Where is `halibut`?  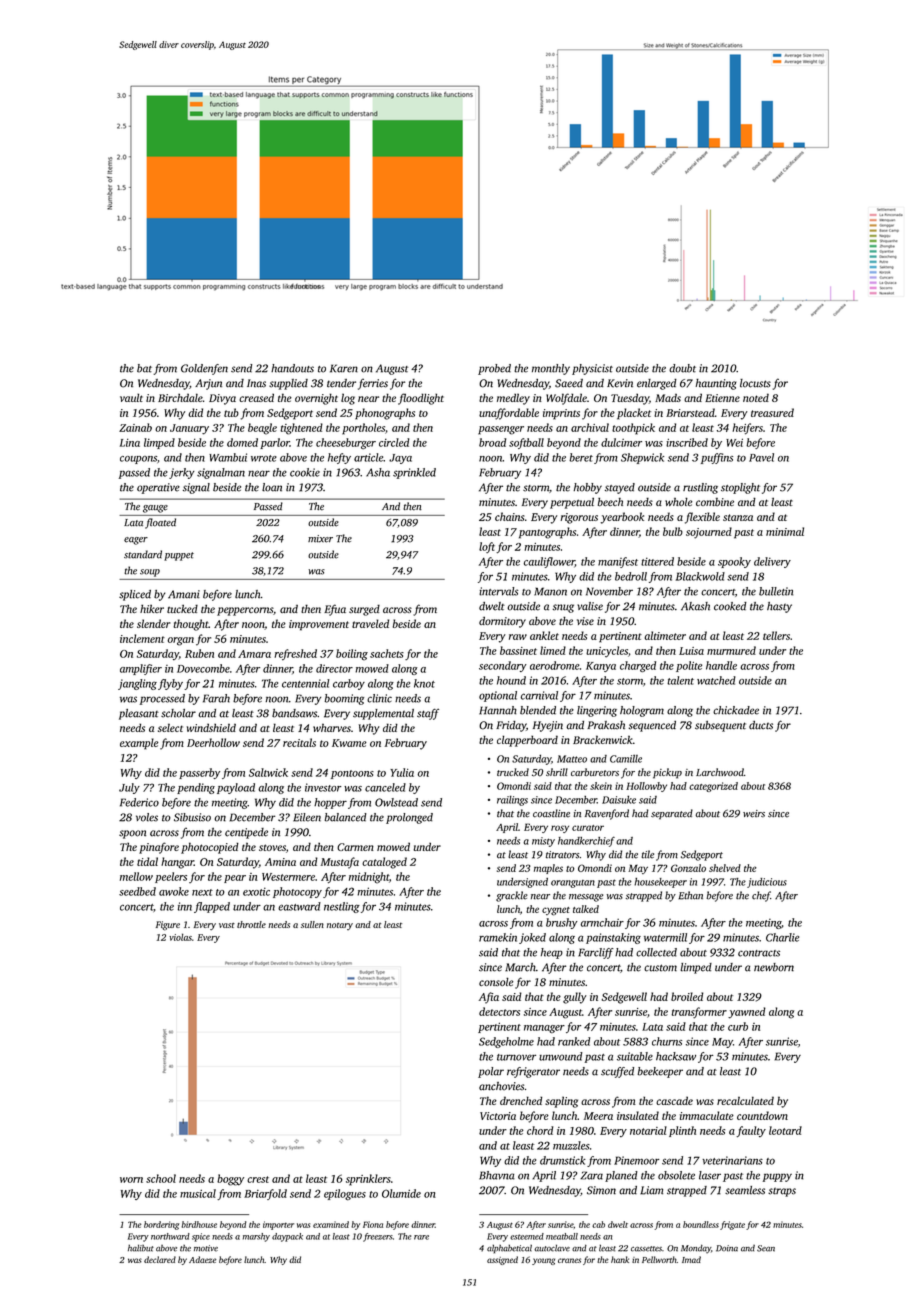
halibut is located at coordinates (141, 1248).
